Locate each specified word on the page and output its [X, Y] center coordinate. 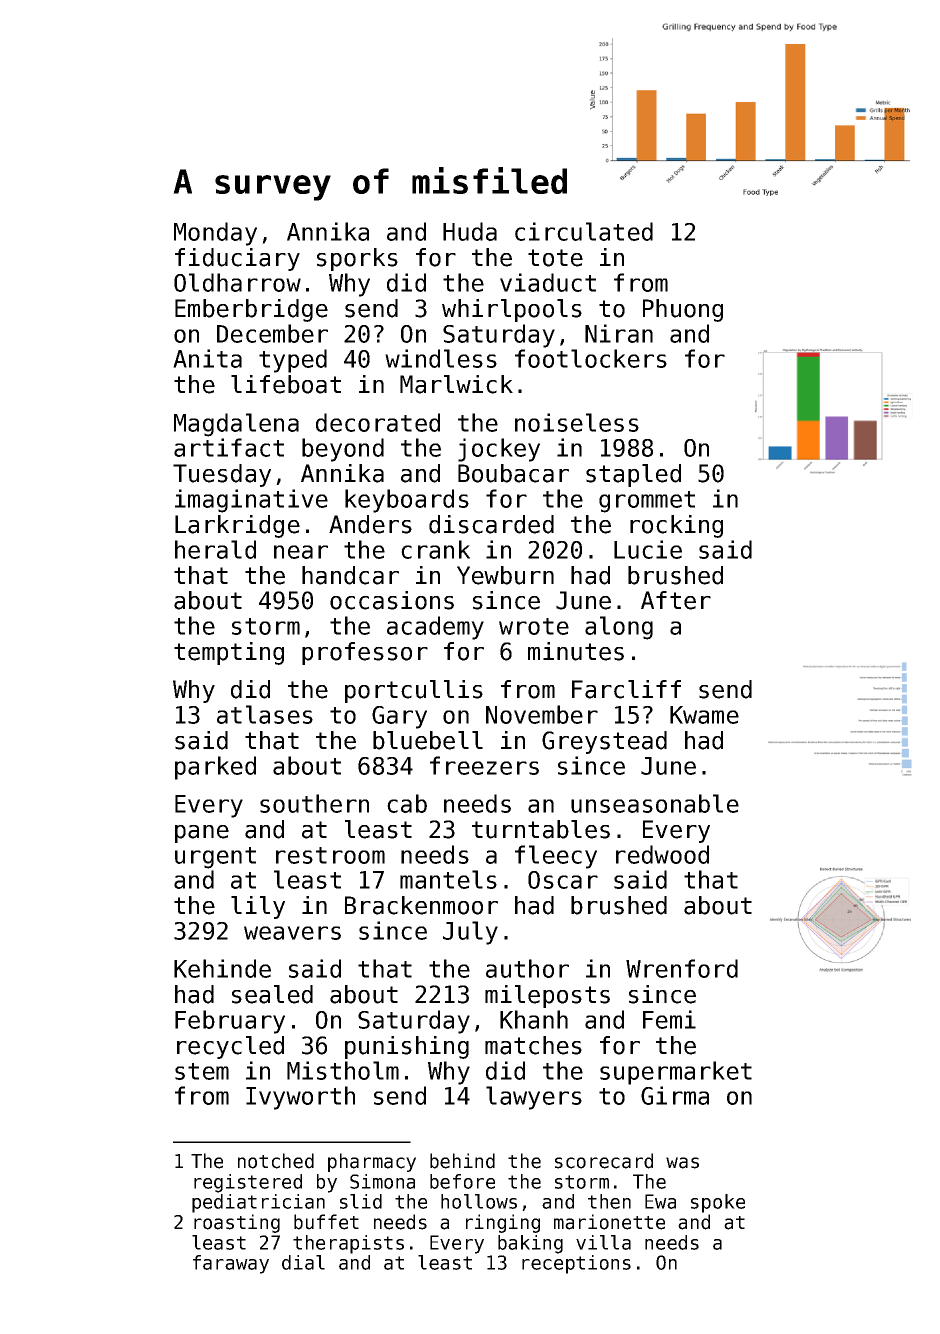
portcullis [414, 691]
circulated [584, 231]
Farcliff [626, 689]
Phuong [683, 310]
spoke [718, 1203]
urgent [215, 858]
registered [248, 1183]
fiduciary [237, 259]
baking [530, 1244]
